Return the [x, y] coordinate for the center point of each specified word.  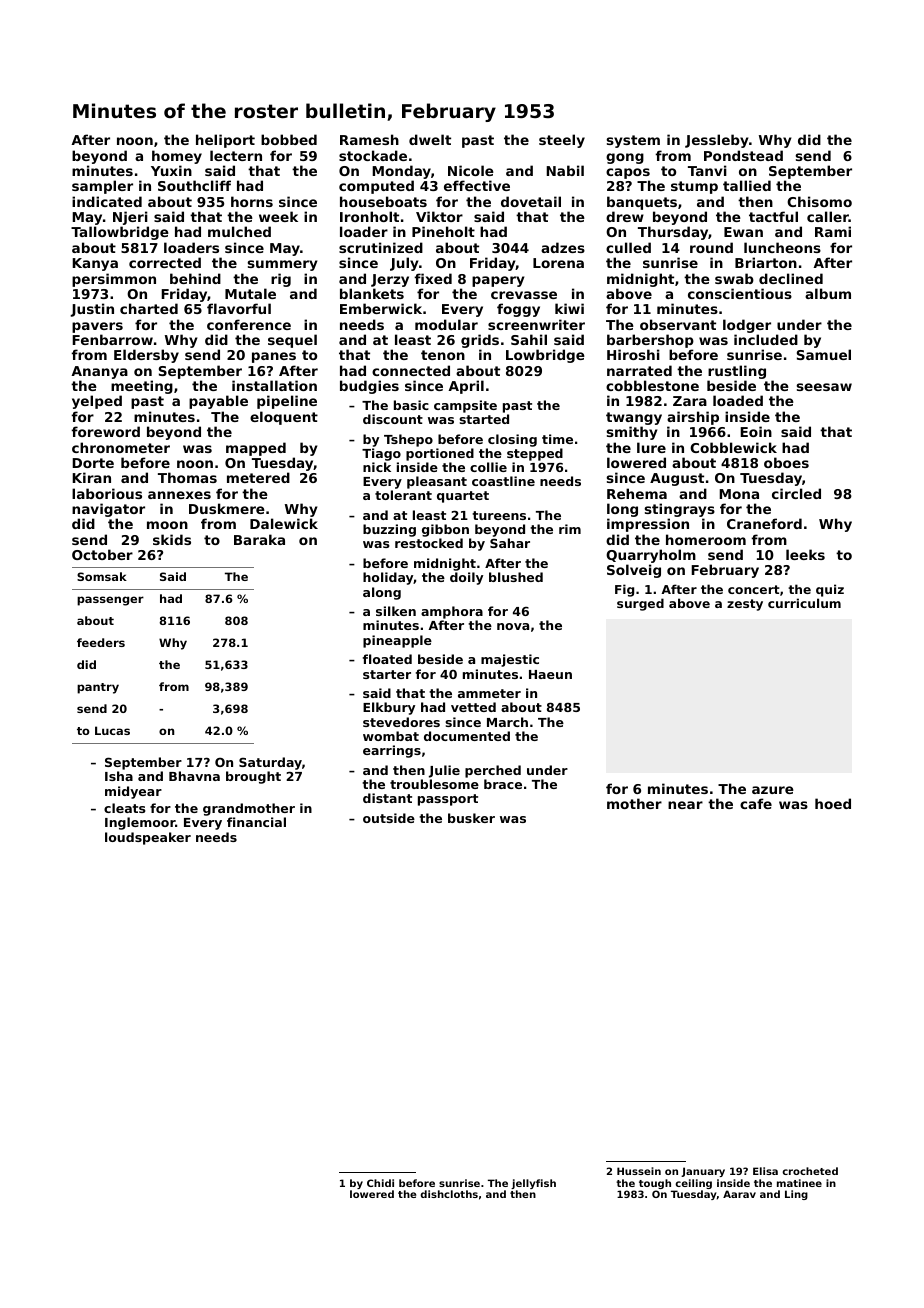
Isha [119, 776]
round [711, 247]
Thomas [187, 477]
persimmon [114, 280]
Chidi [380, 1183]
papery [498, 281]
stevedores [401, 722]
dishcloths [449, 1194]
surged [640, 604]
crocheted [810, 1171]
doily [466, 578]
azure [773, 790]
